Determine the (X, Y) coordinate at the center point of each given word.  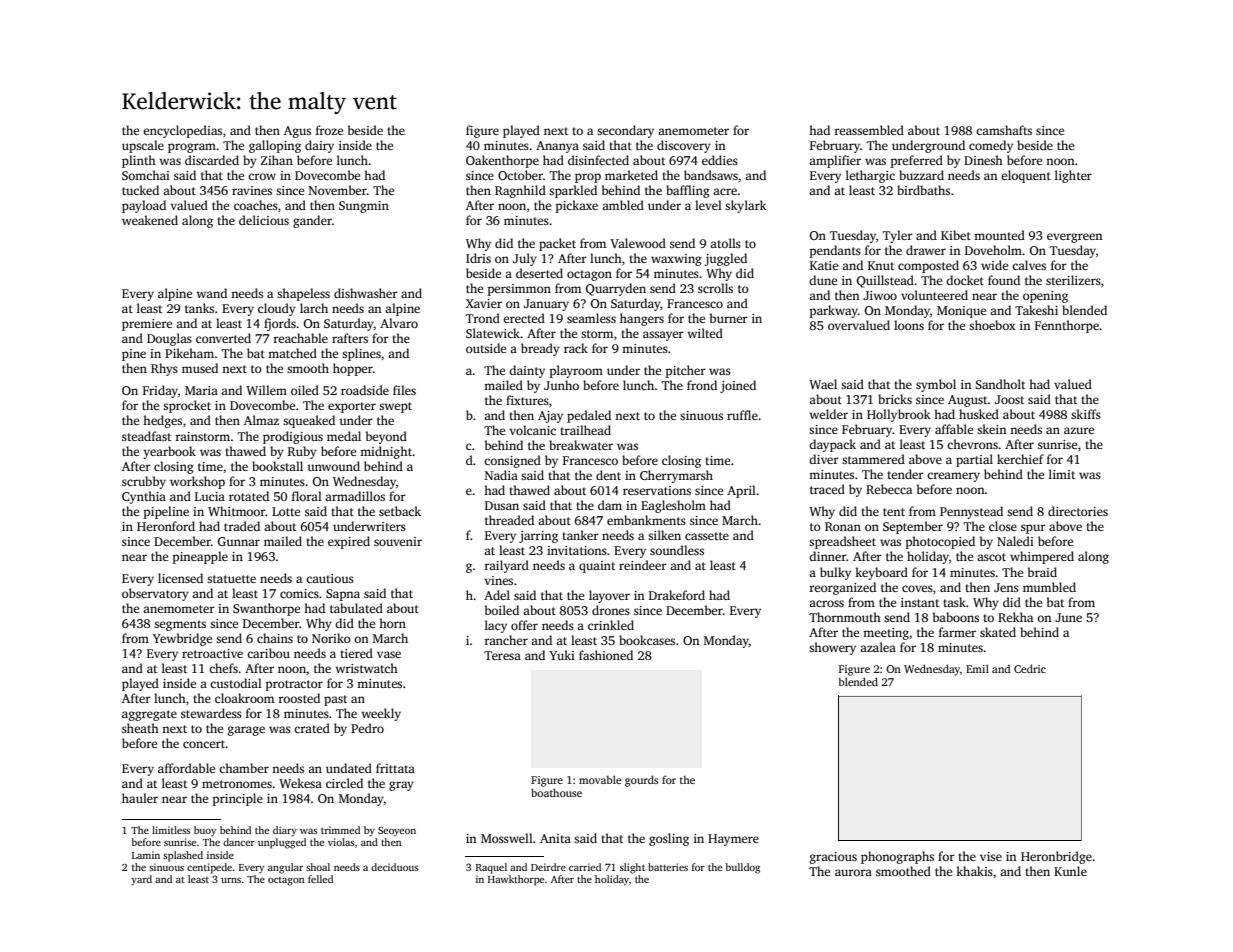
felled (320, 879)
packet (557, 244)
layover (609, 596)
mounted (999, 235)
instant (920, 602)
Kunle (1070, 871)
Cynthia (144, 497)
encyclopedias (182, 131)
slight (632, 868)
